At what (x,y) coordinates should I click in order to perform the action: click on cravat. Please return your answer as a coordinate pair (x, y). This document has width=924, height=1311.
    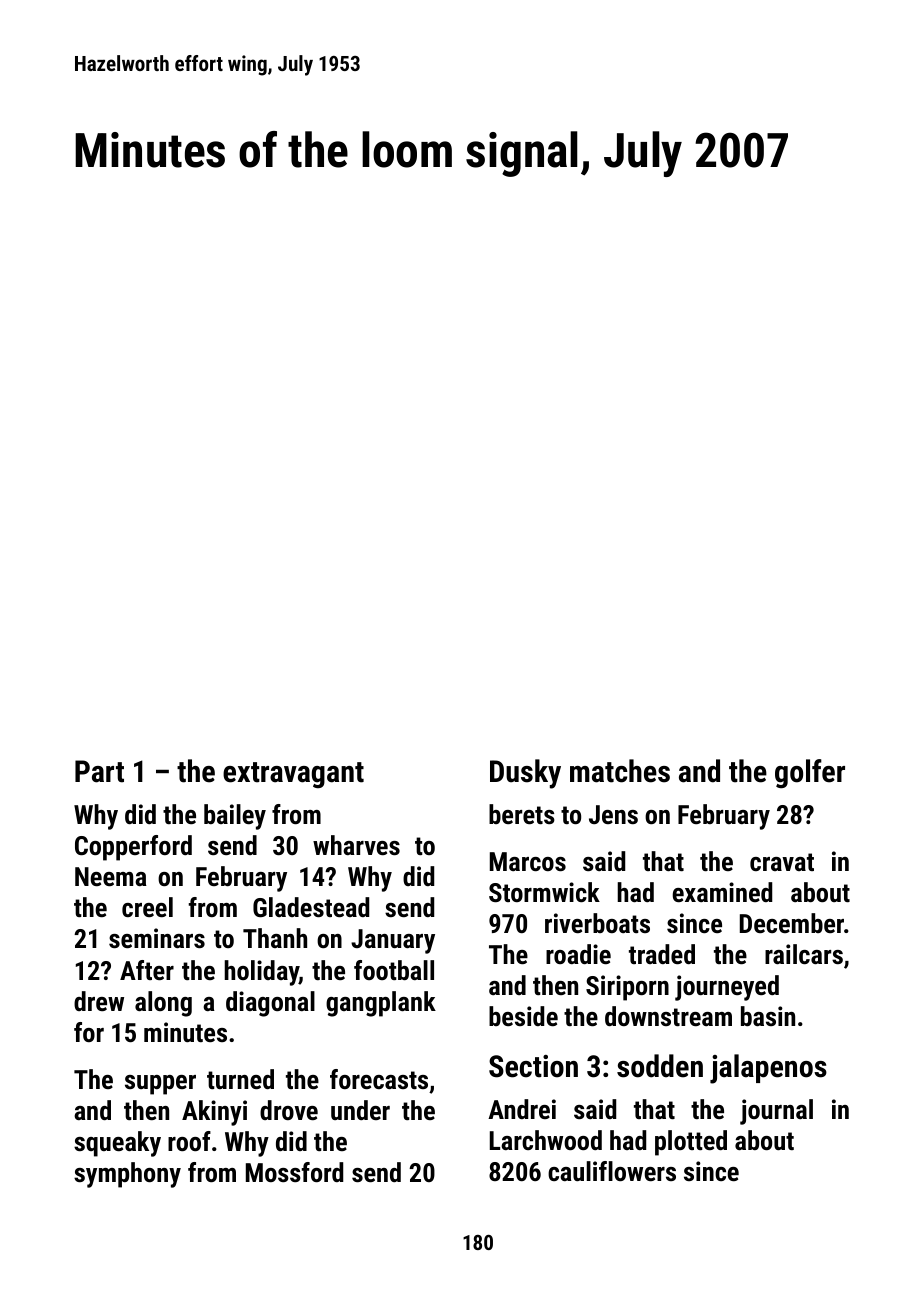
    Looking at the image, I should click on (782, 862).
